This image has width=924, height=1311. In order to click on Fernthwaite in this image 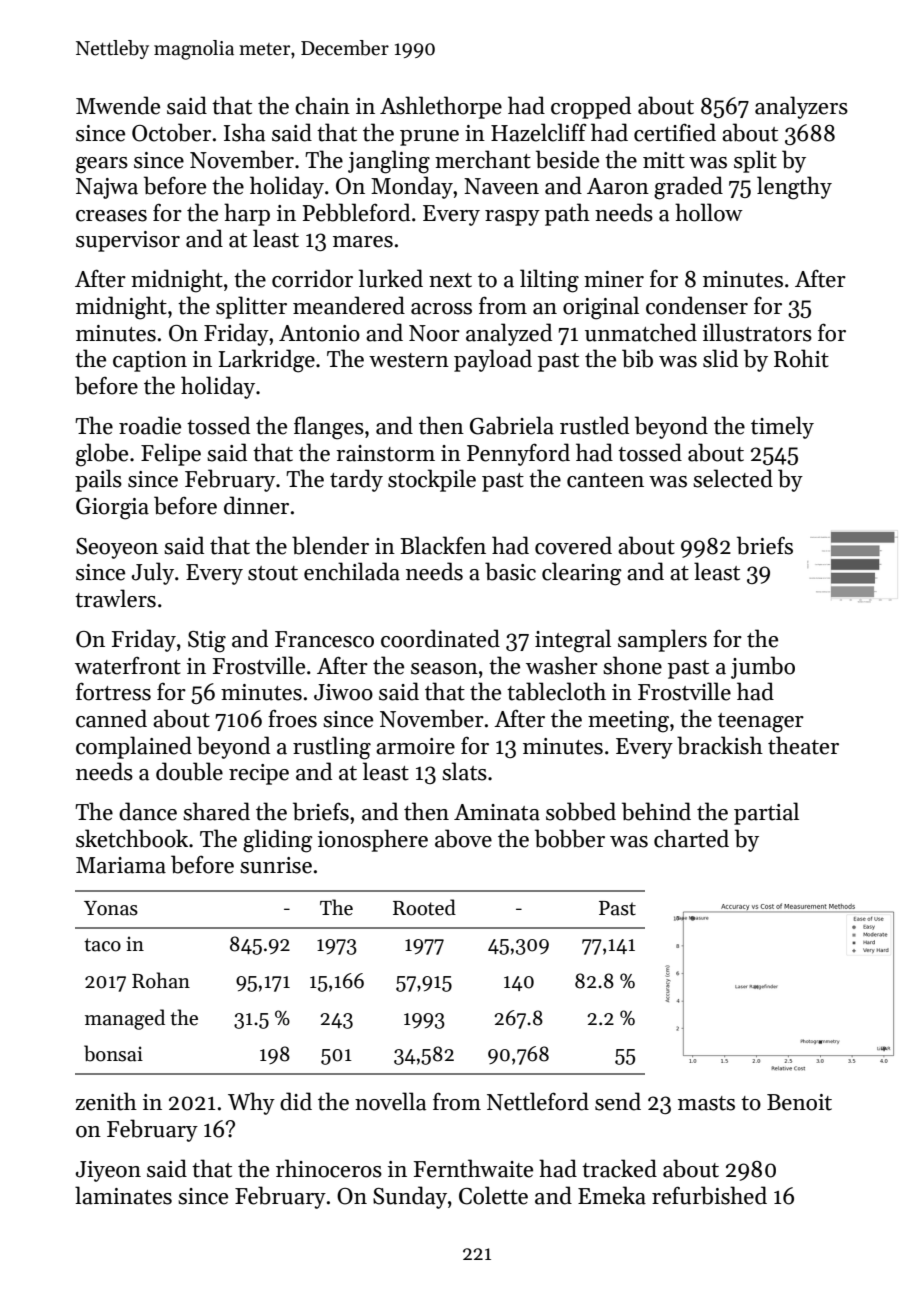, I will do `click(473, 1168)`.
